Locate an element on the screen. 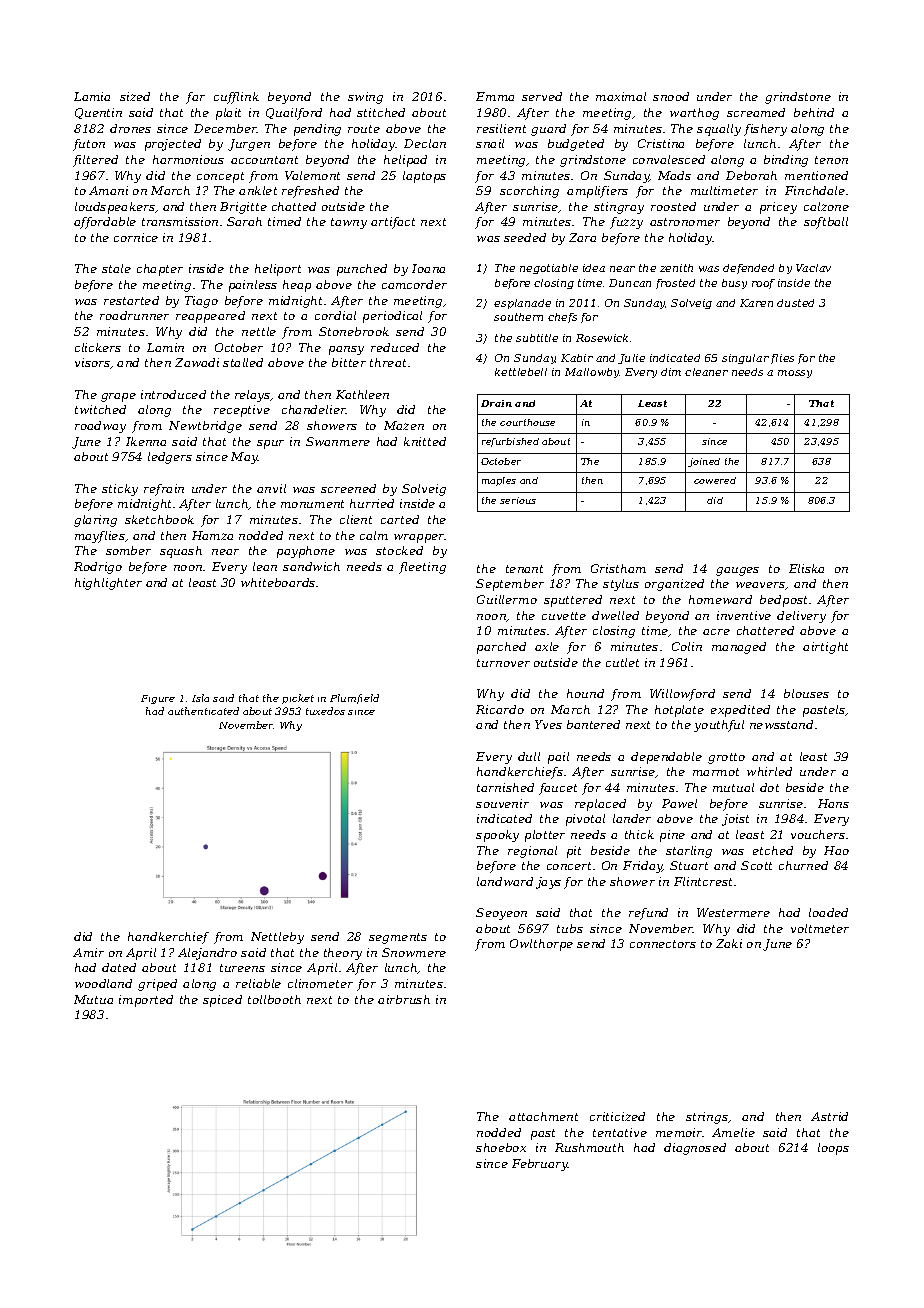 The image size is (924, 1308). bedpost is located at coordinates (783, 601).
